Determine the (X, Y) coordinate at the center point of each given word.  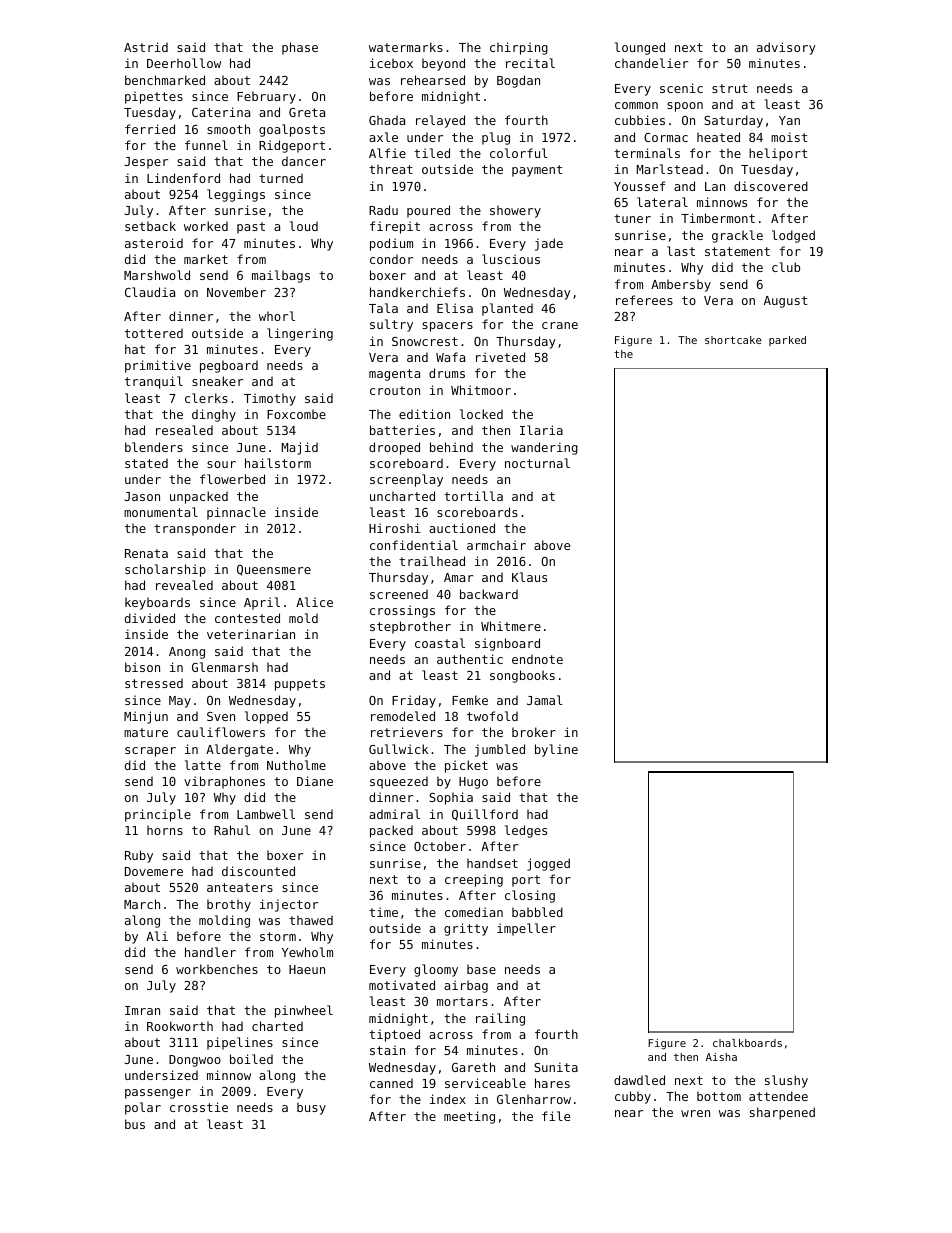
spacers (447, 327)
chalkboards (747, 1043)
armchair (496, 545)
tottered (154, 333)
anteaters (240, 887)
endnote (537, 659)
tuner (632, 218)
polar (143, 1108)
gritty (466, 929)
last (681, 251)
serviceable (485, 1083)
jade (549, 244)
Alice (314, 602)
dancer (304, 161)
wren (695, 1113)
